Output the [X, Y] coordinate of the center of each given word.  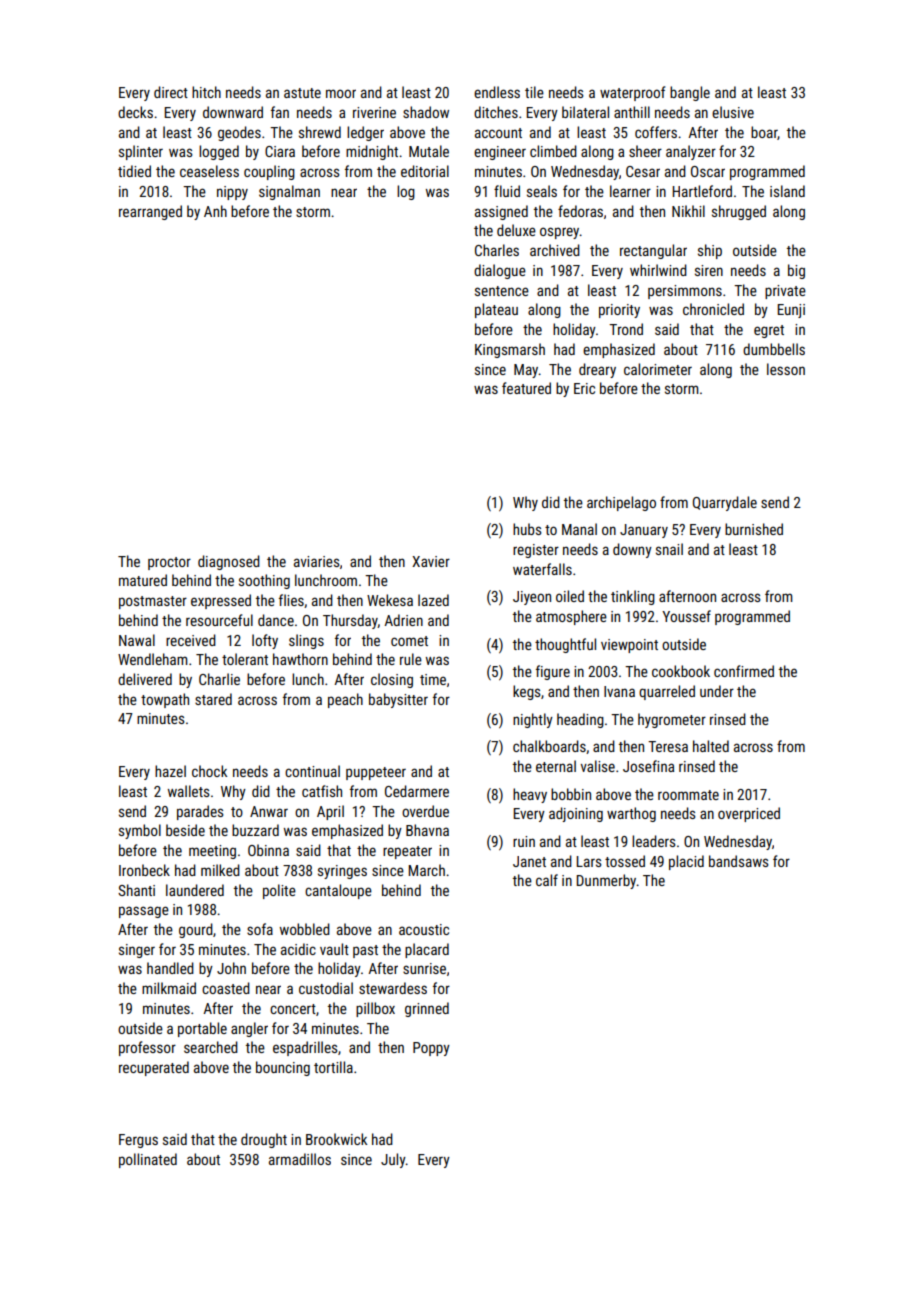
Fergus [138, 1141]
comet [409, 641]
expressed [221, 601]
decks [135, 112]
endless [497, 92]
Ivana [619, 691]
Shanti [136, 890]
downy [632, 550]
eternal [556, 766]
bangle [690, 93]
